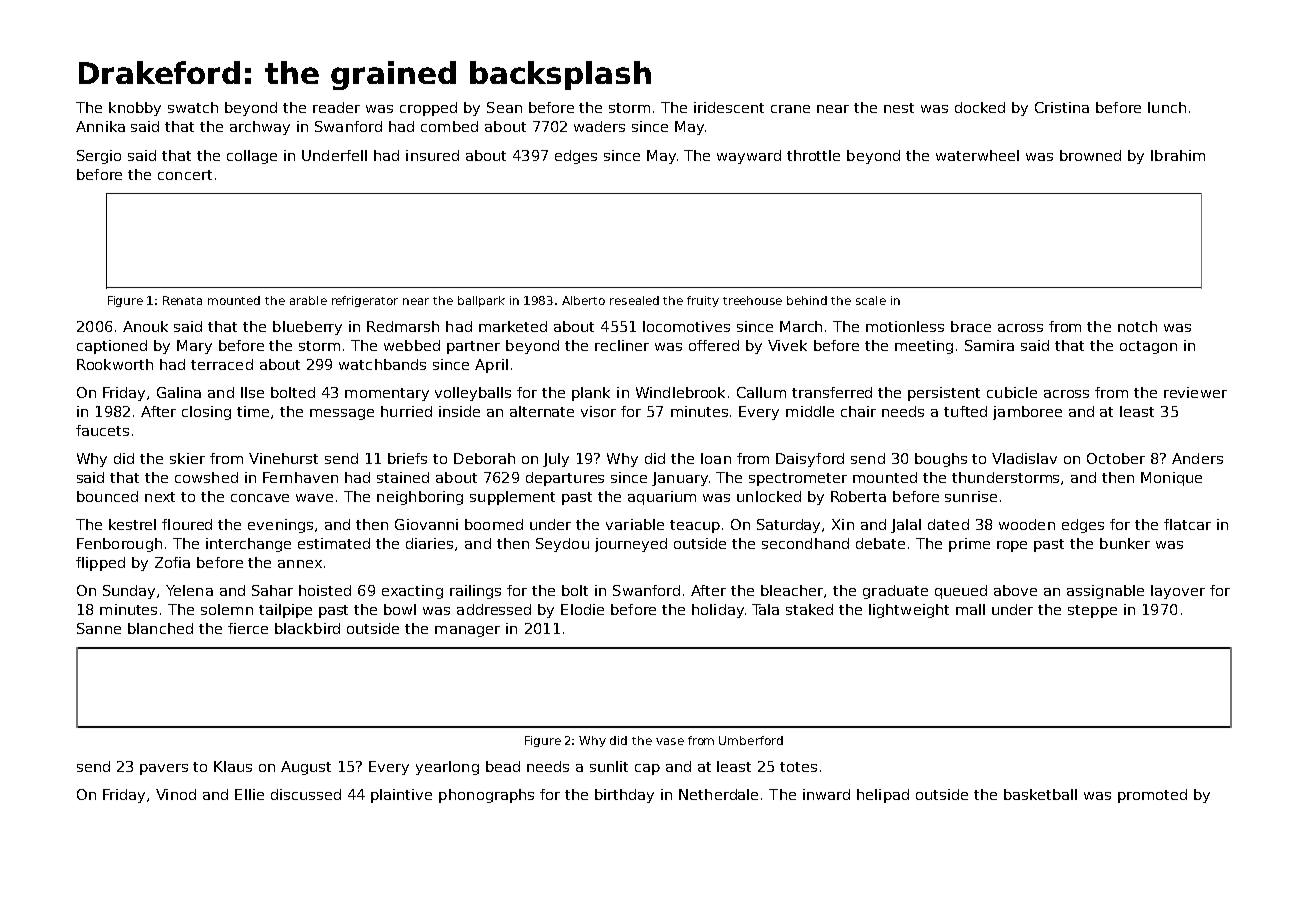 This screenshot has height=924, width=1308. I want to click on Umberford, so click(751, 740).
